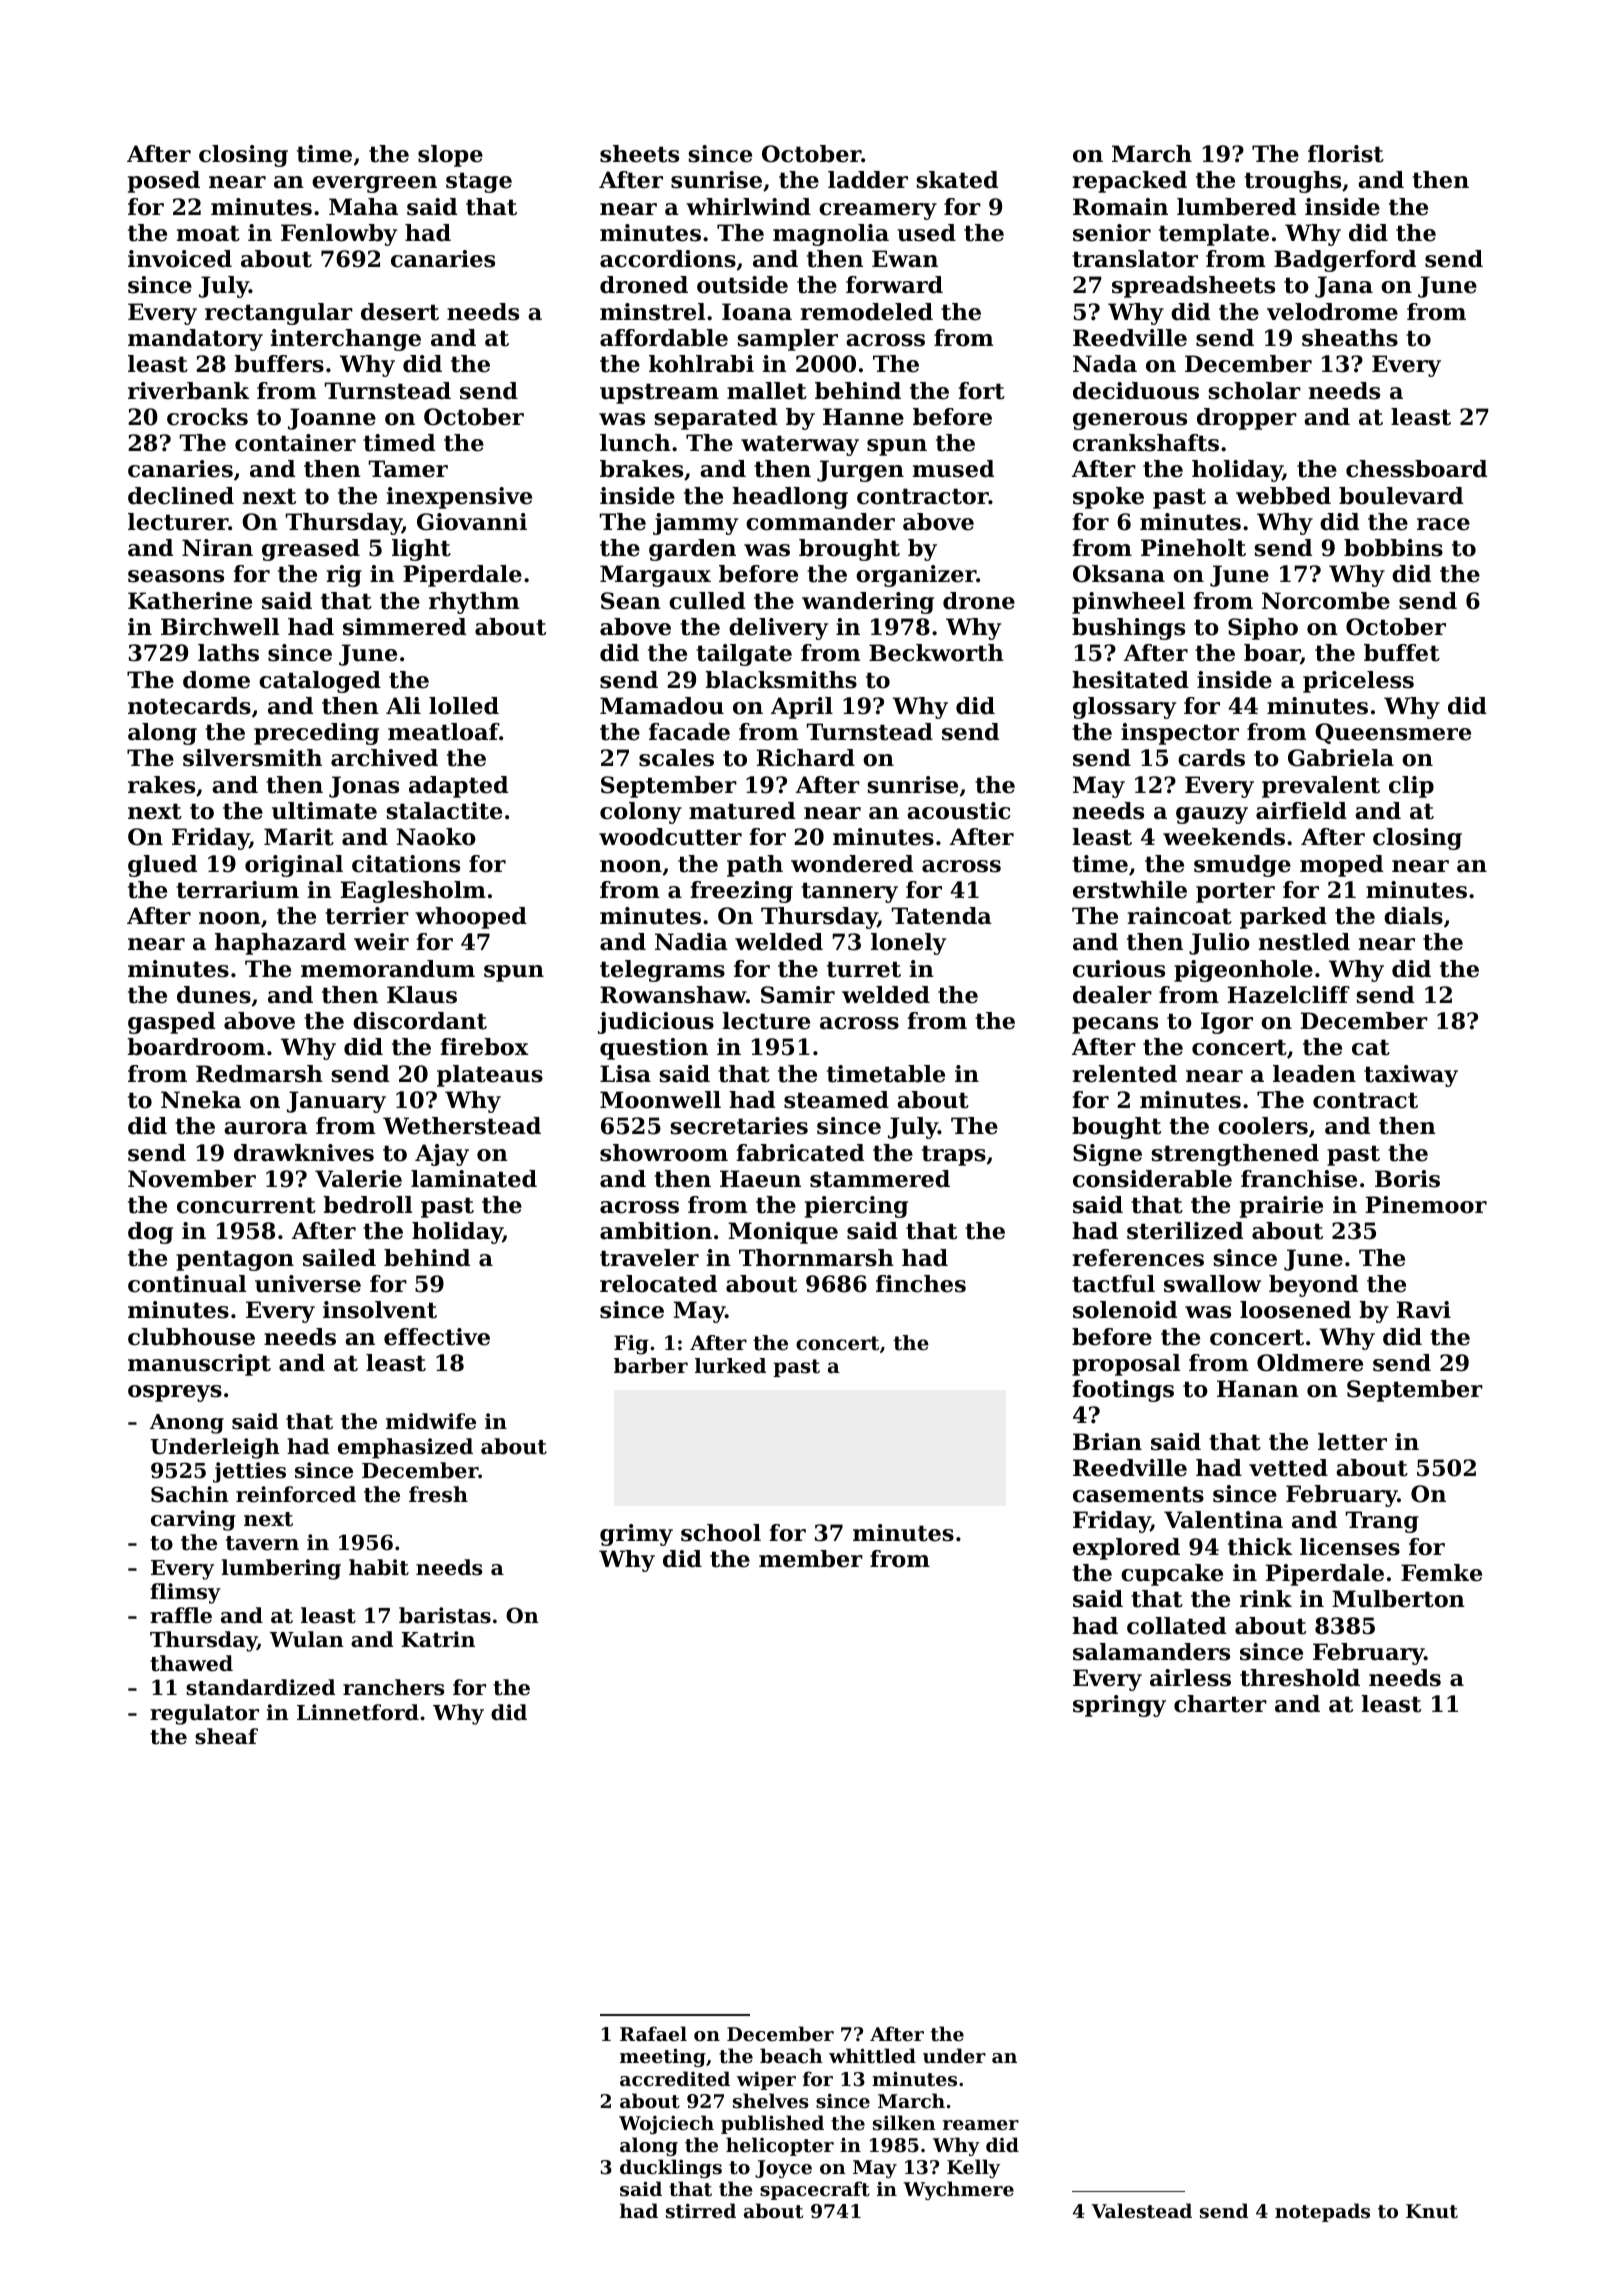  I want to click on Valentina, so click(1223, 1520).
